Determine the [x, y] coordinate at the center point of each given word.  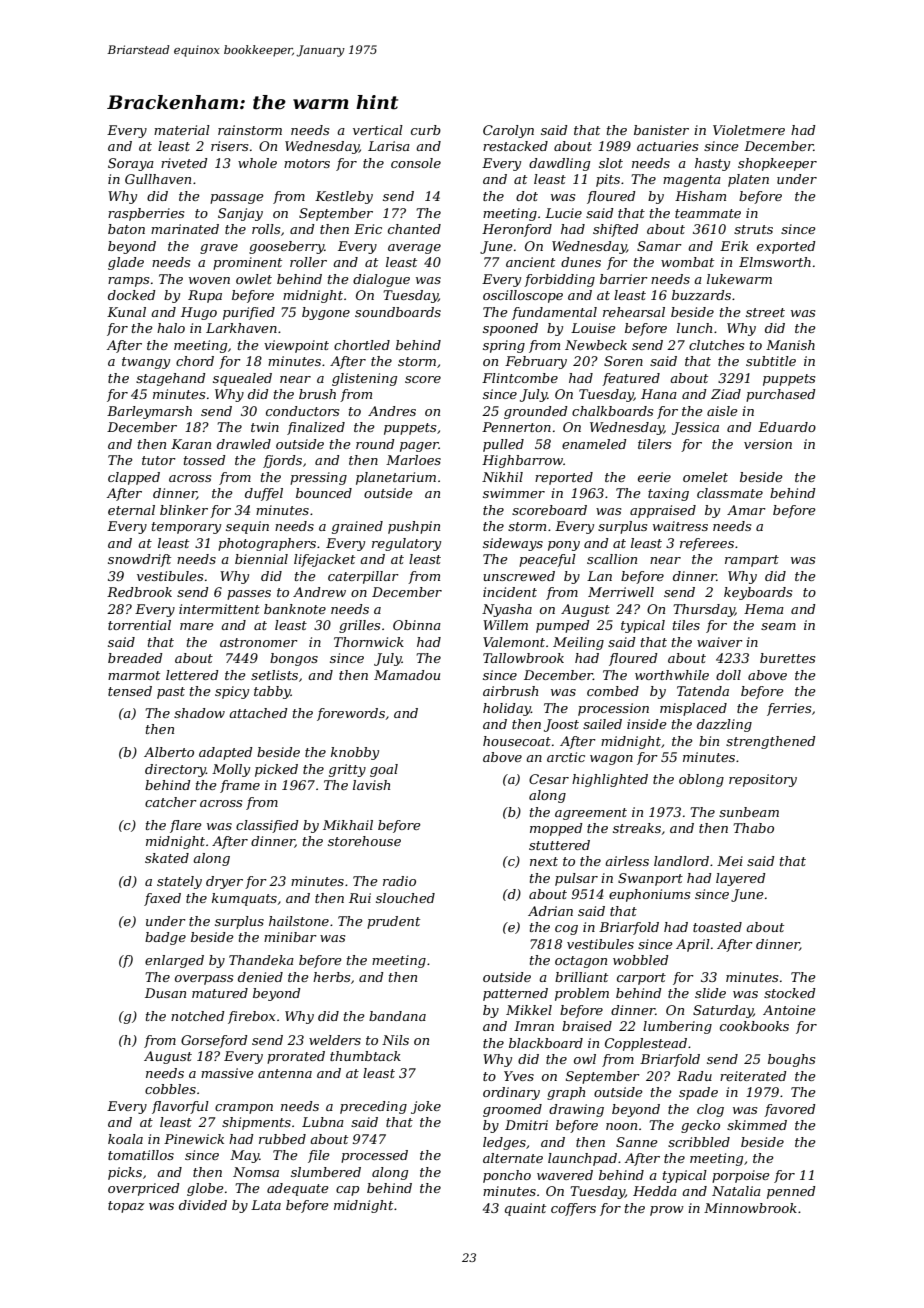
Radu [694, 1076]
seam [778, 626]
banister [661, 130]
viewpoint [296, 346]
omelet [705, 477]
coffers [573, 1209]
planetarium [396, 478]
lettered [192, 675]
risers [229, 146]
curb [426, 130]
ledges [504, 1143]
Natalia [736, 1191]
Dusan [165, 993]
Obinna [417, 625]
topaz [126, 1207]
